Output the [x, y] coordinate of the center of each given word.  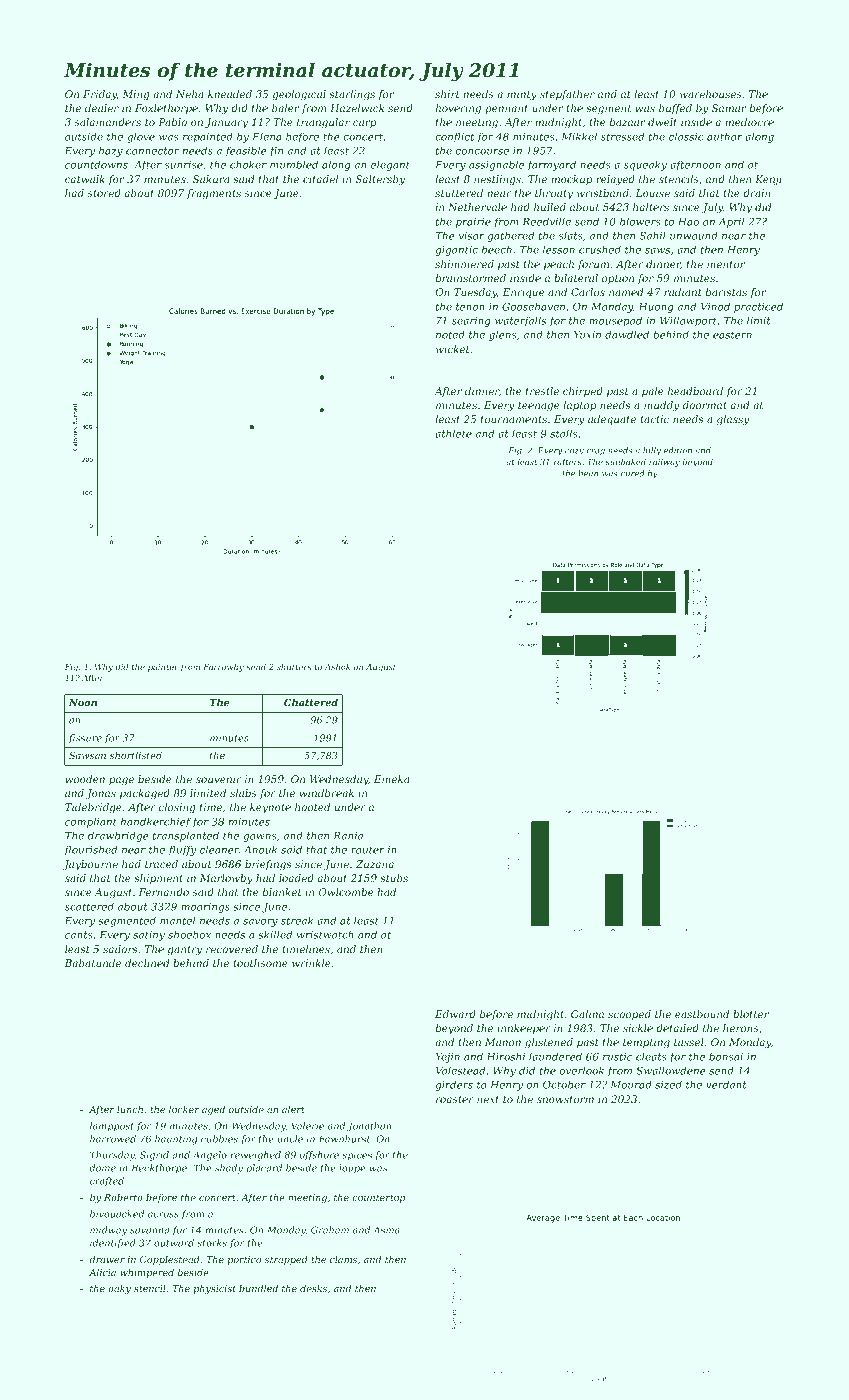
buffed [675, 109]
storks [212, 1243]
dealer [102, 108]
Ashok [337, 666]
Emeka [391, 779]
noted [450, 334]
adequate [612, 420]
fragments [214, 194]
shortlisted [136, 755]
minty [522, 95]
